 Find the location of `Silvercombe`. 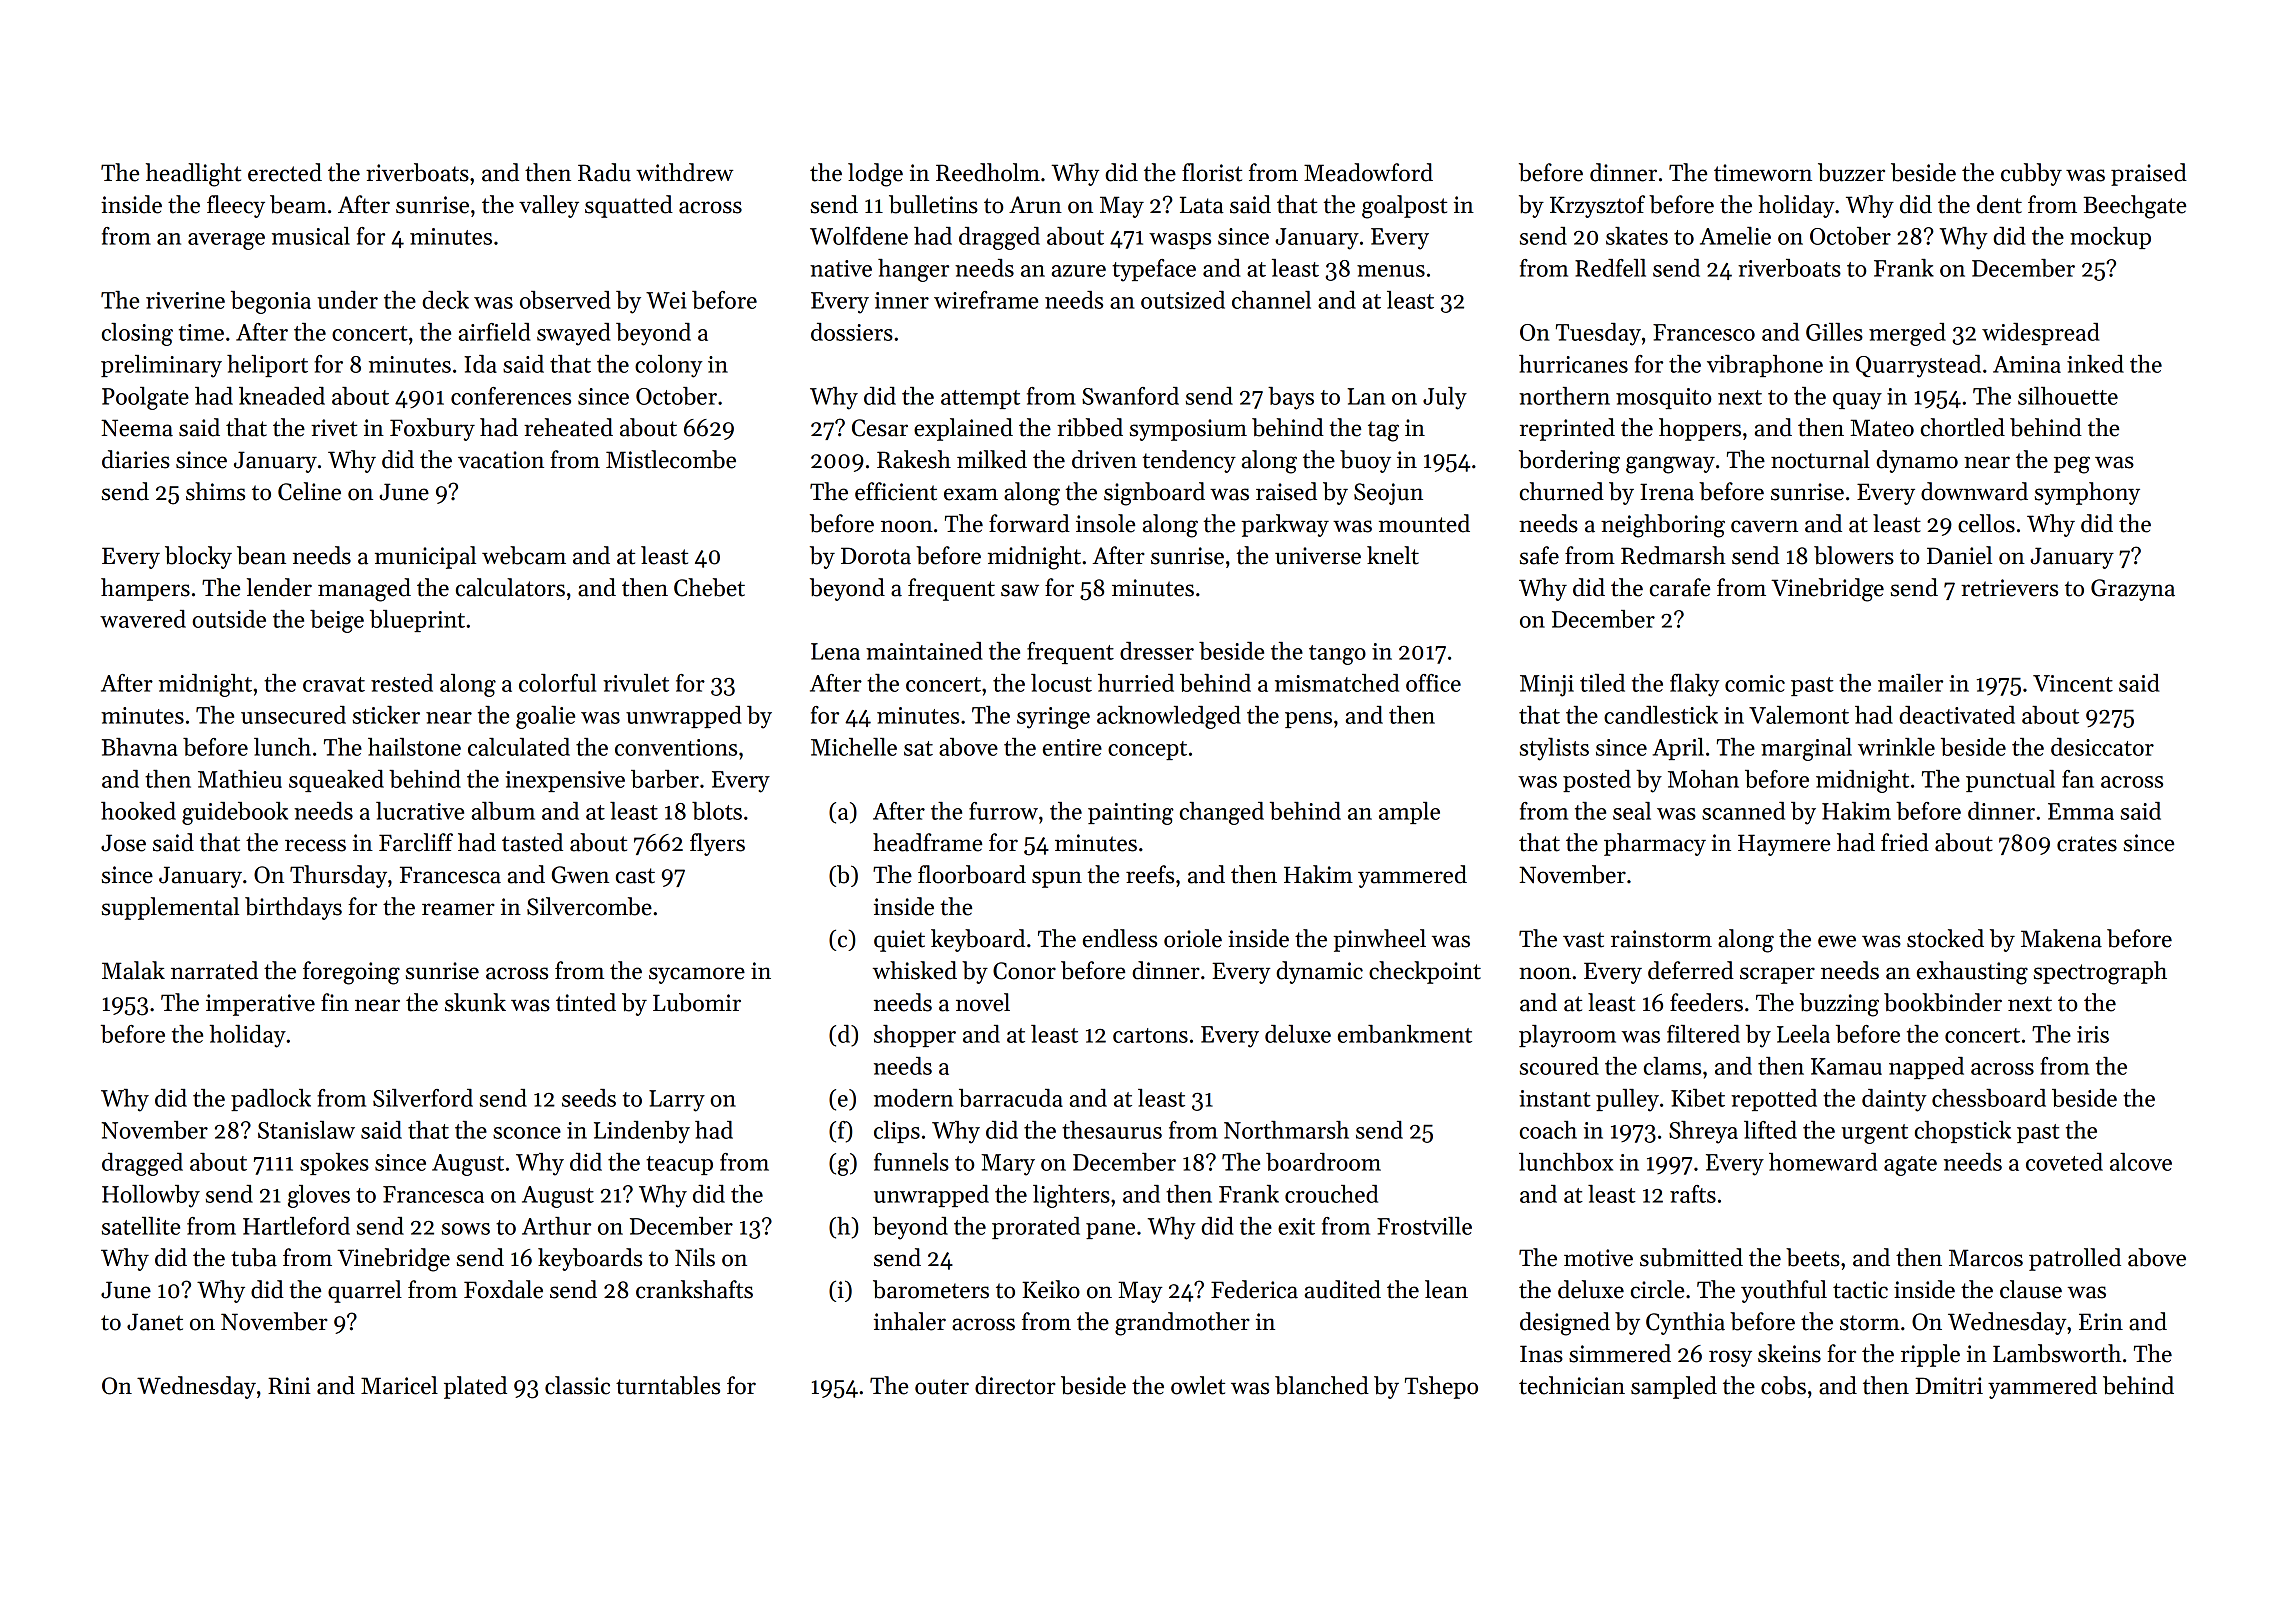

Silvercombe is located at coordinates (589, 906).
